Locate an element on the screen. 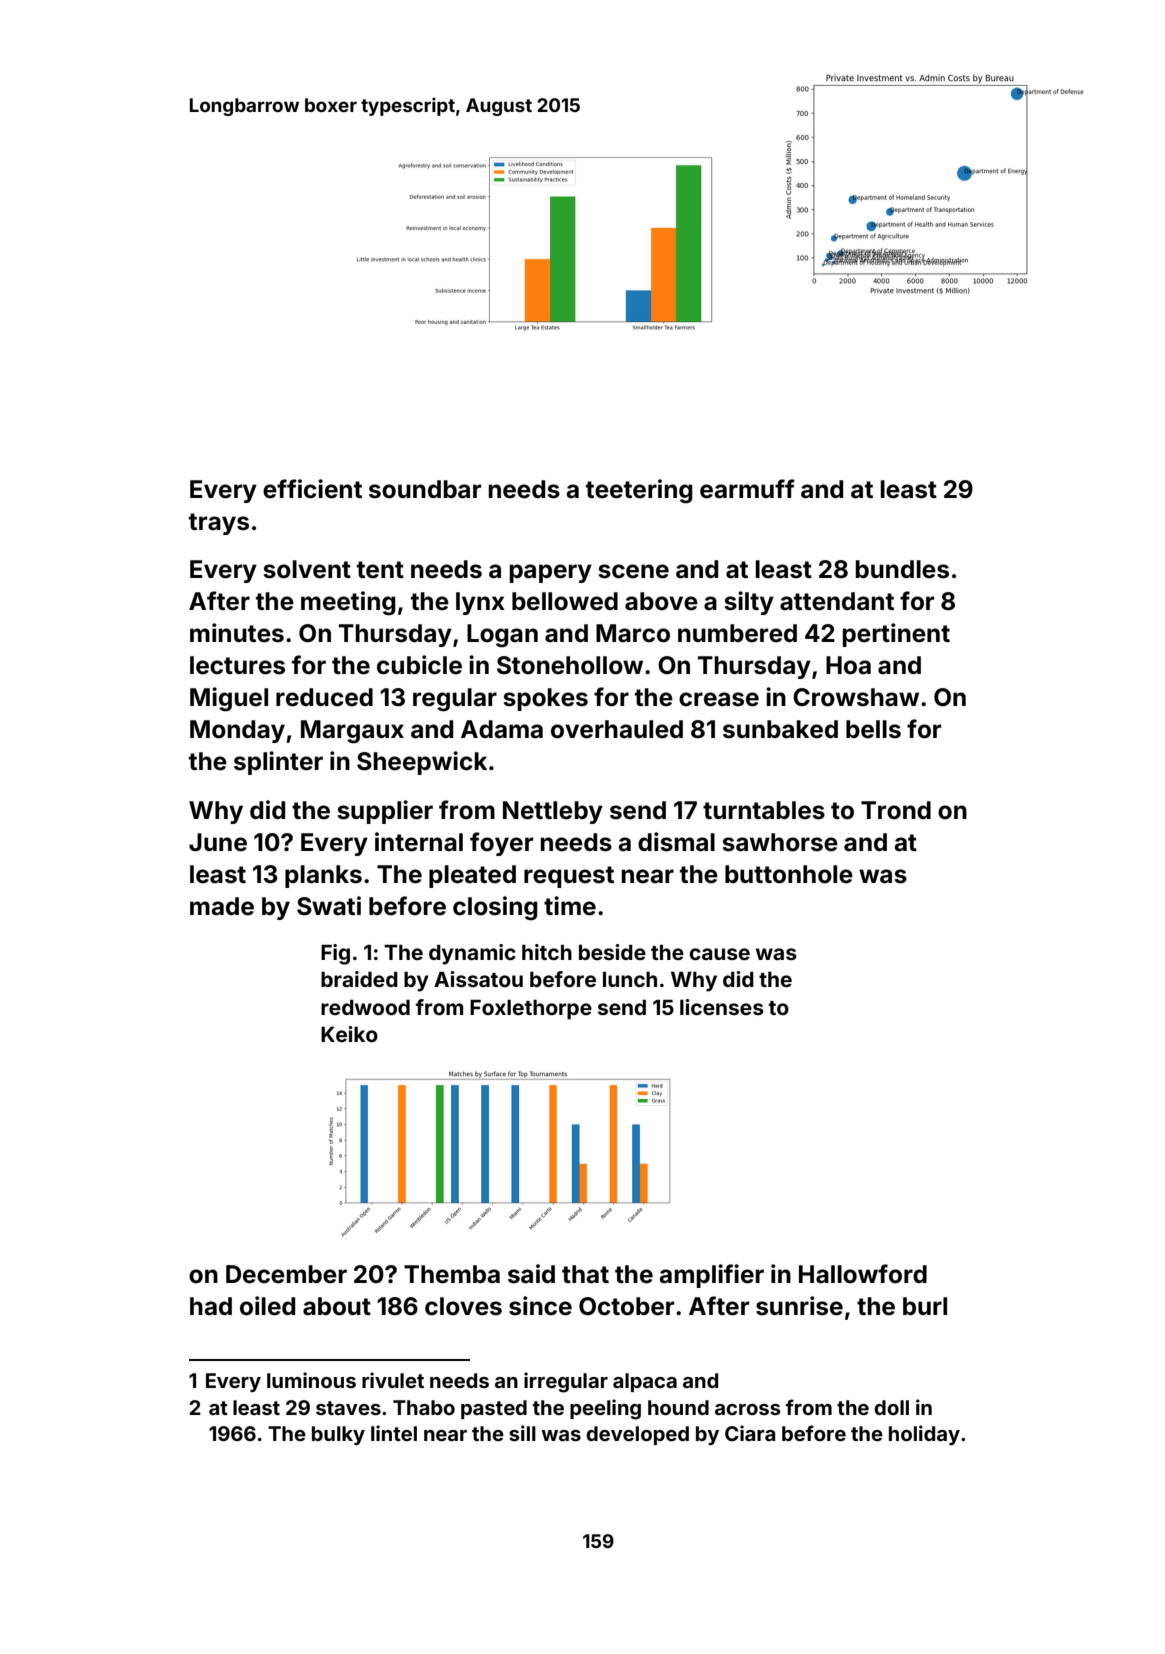  sill is located at coordinates (522, 1433).
